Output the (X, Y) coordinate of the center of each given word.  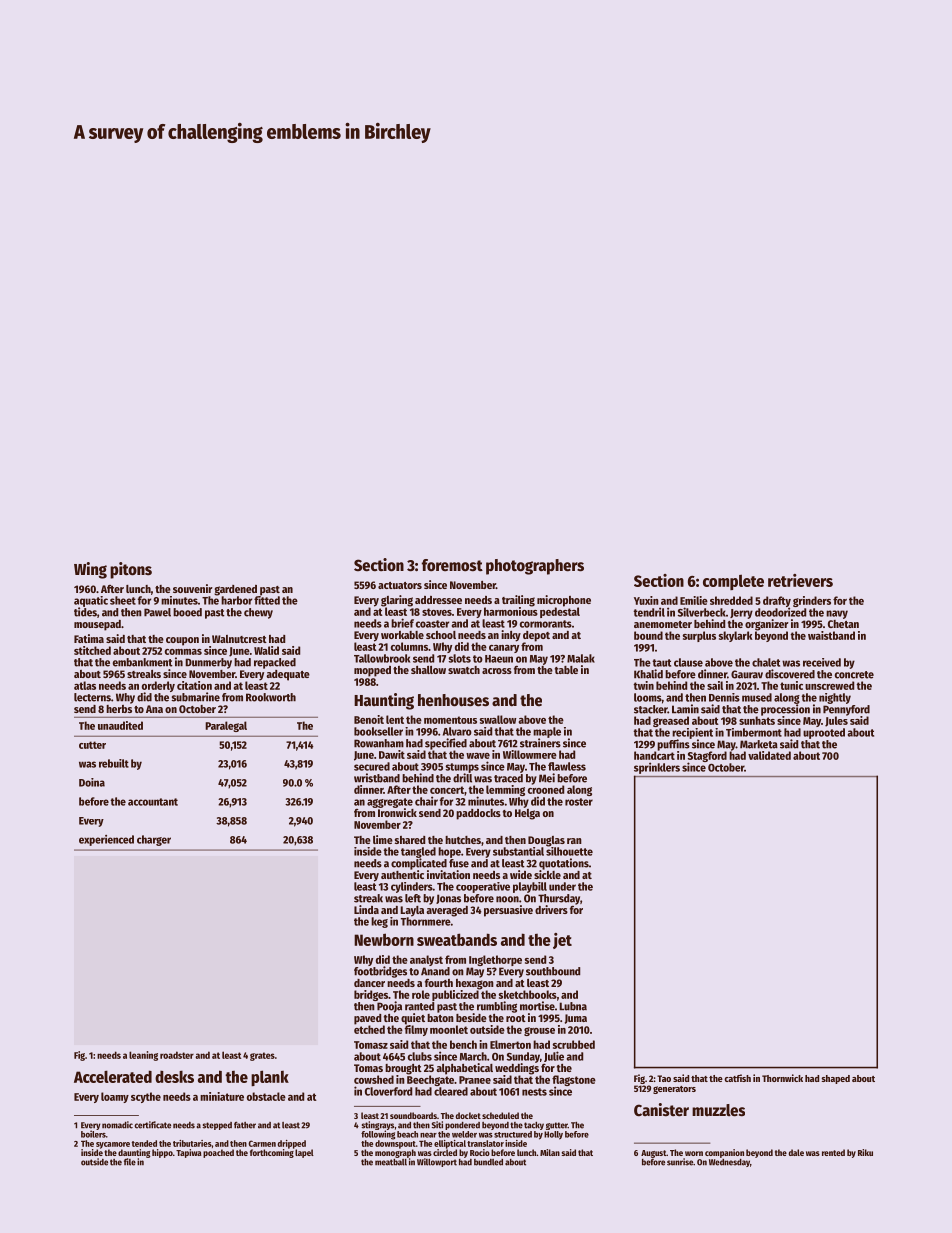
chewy (258, 613)
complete (733, 582)
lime (383, 839)
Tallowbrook (382, 658)
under (562, 886)
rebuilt (114, 763)
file (130, 1162)
